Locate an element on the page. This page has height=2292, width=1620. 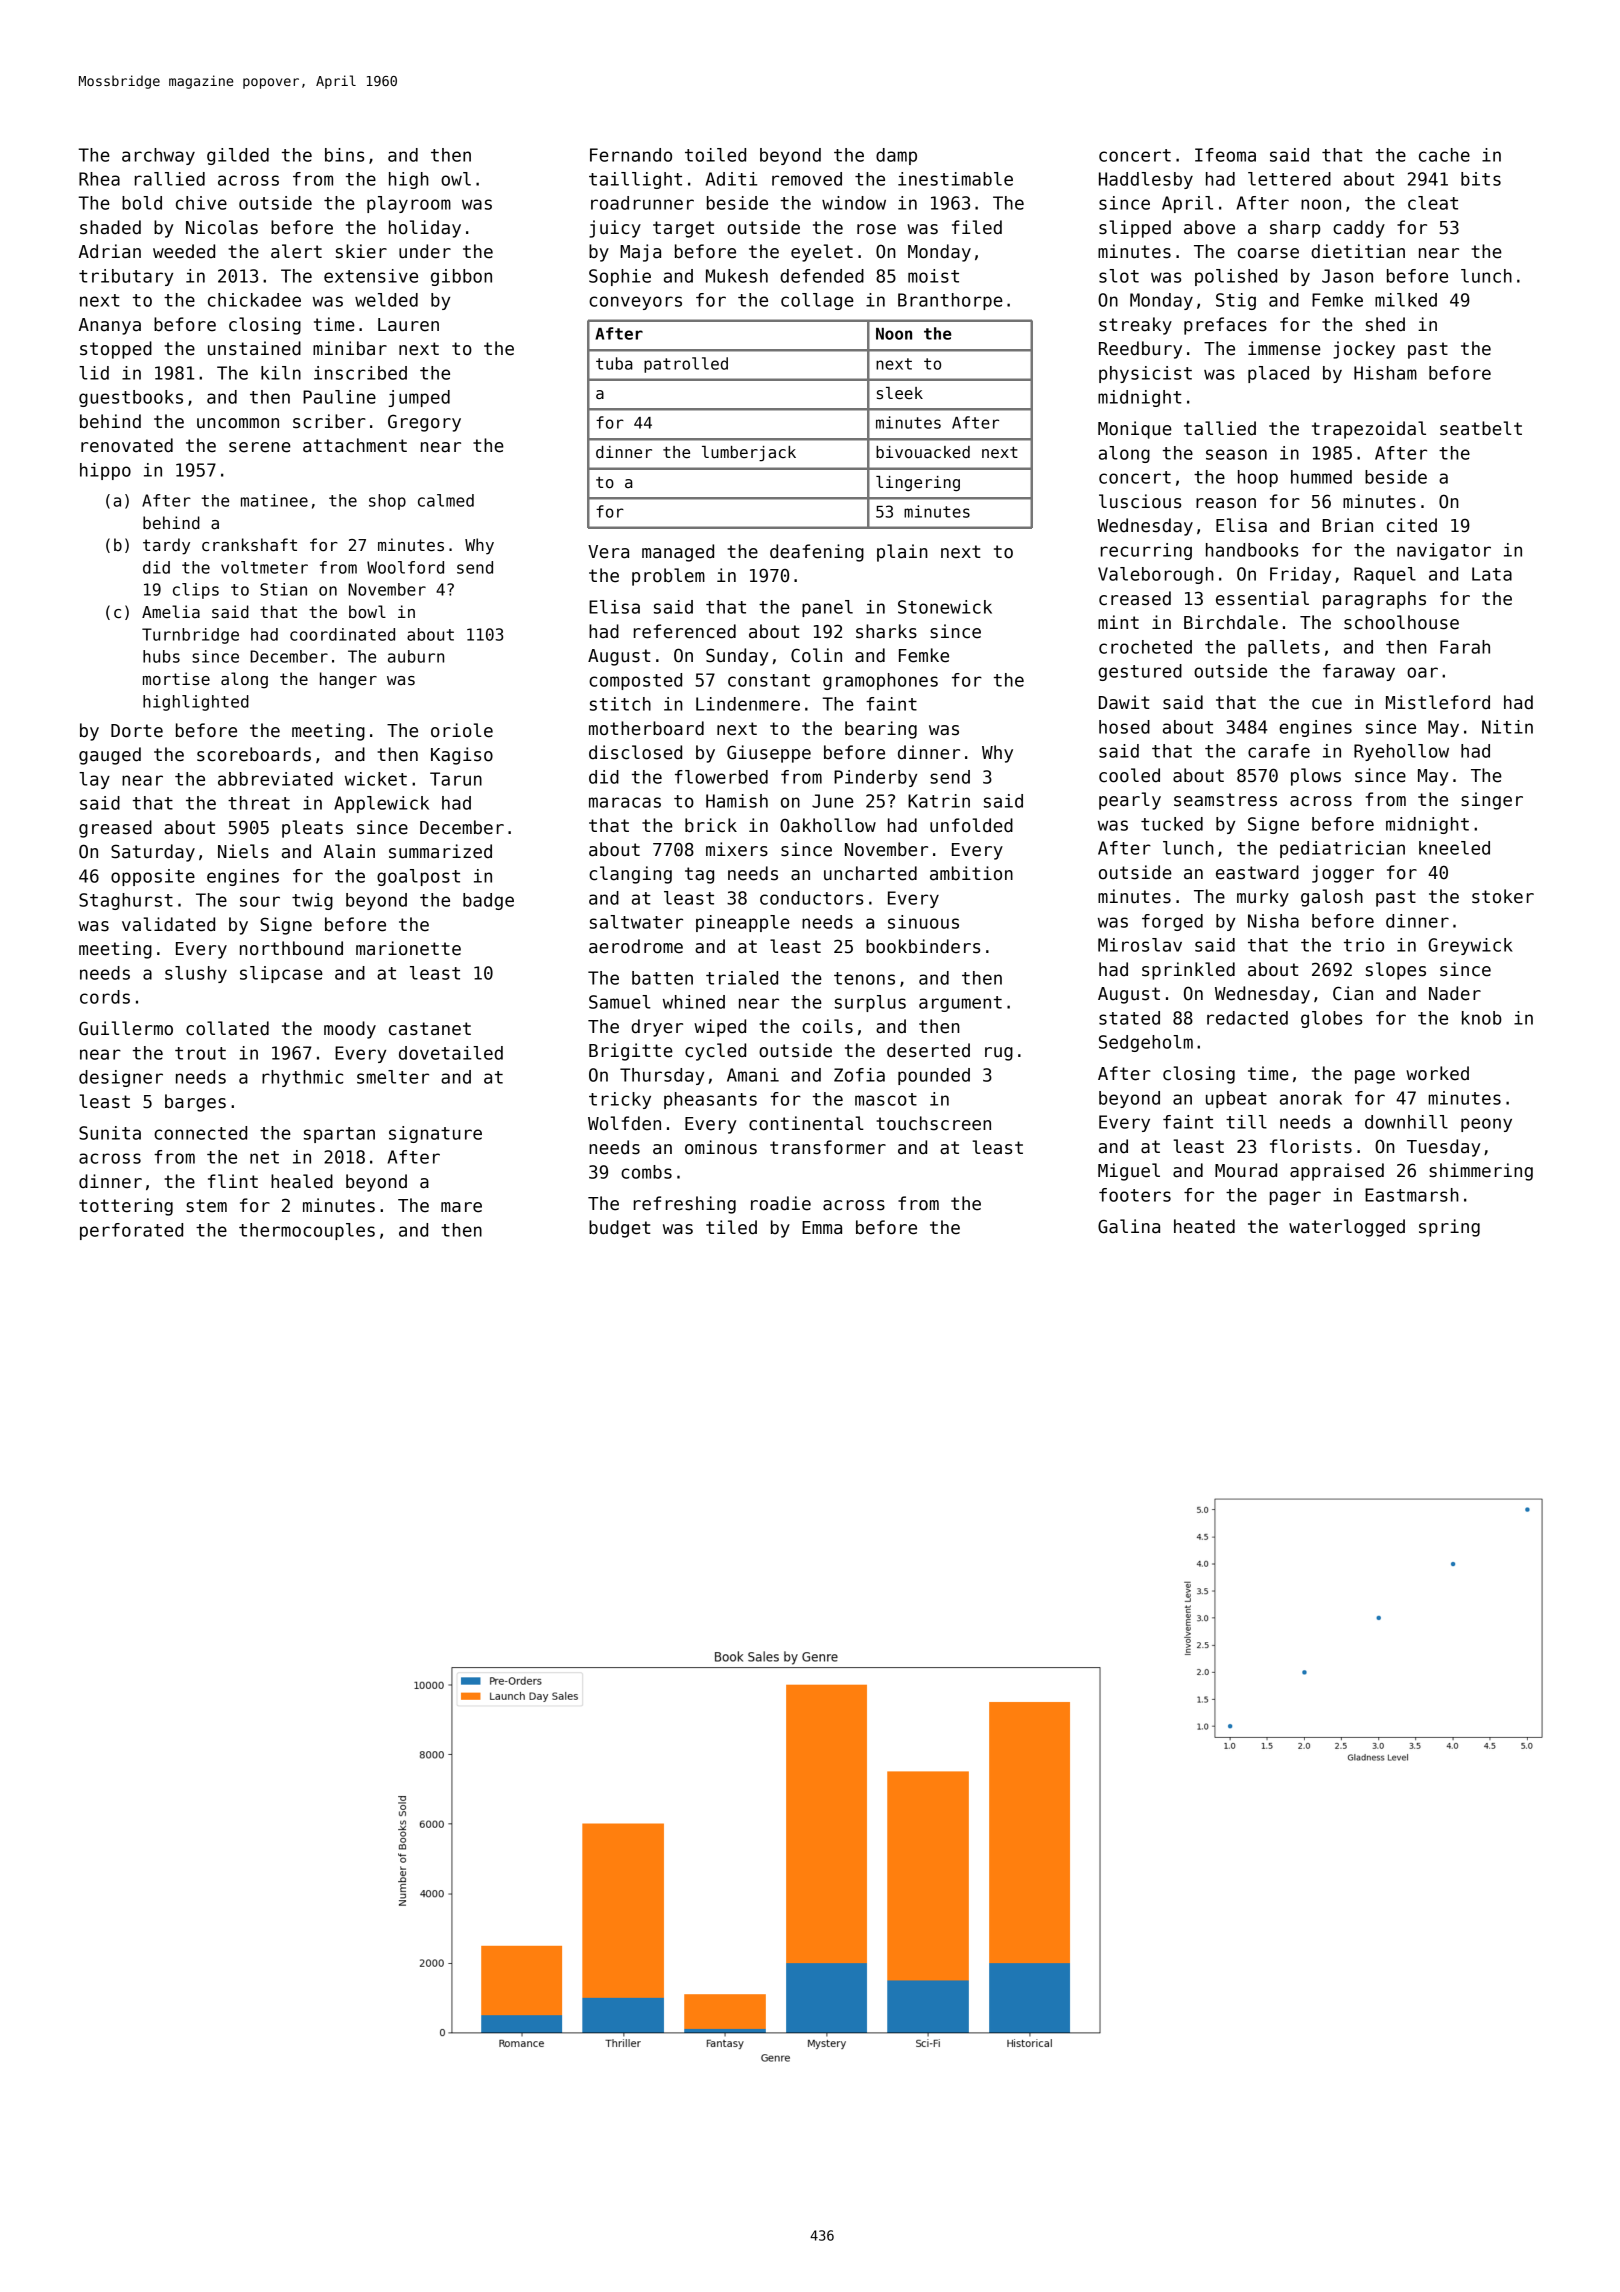
perforated is located at coordinates (131, 1231).
